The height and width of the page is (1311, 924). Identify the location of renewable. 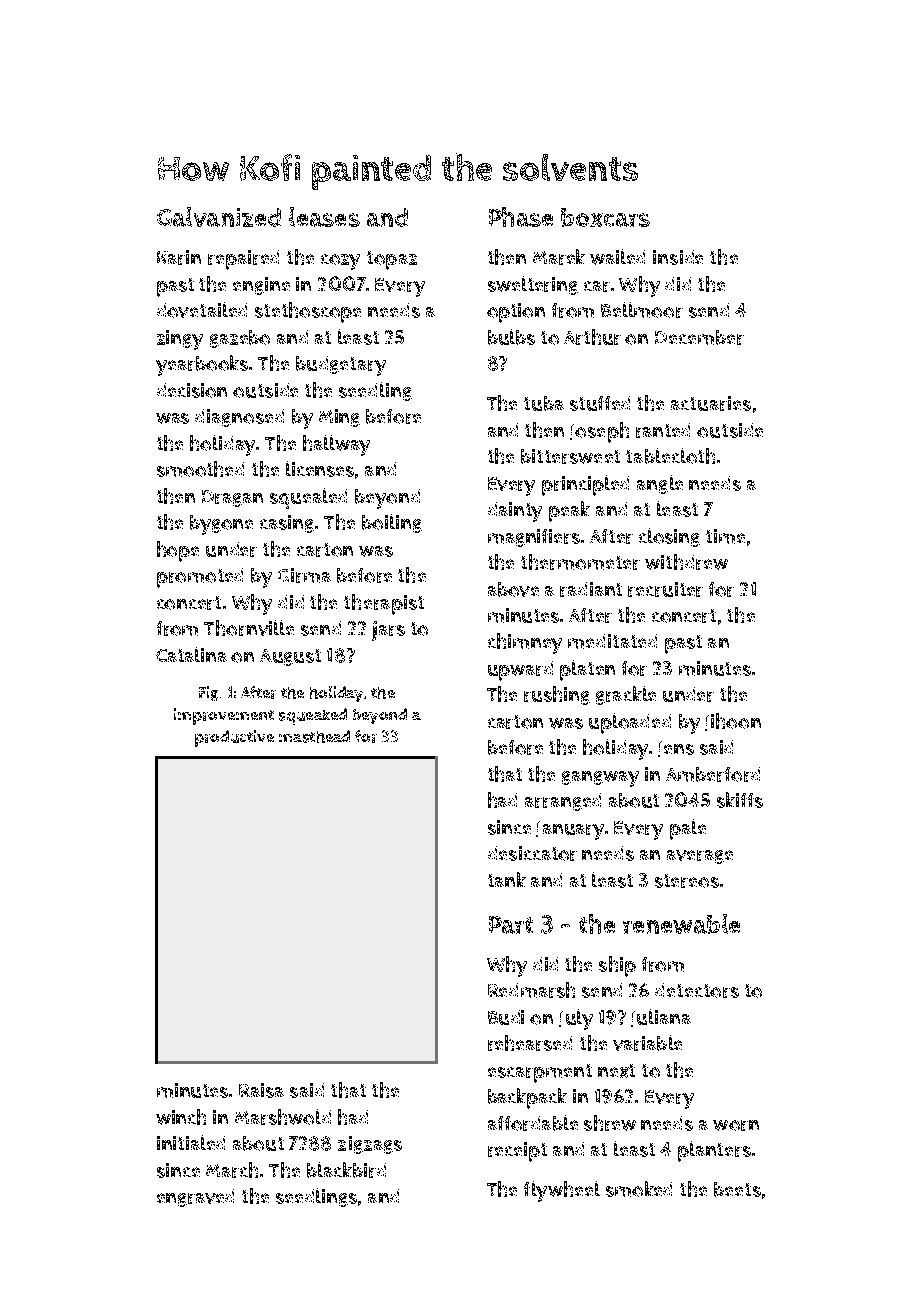
(681, 924).
